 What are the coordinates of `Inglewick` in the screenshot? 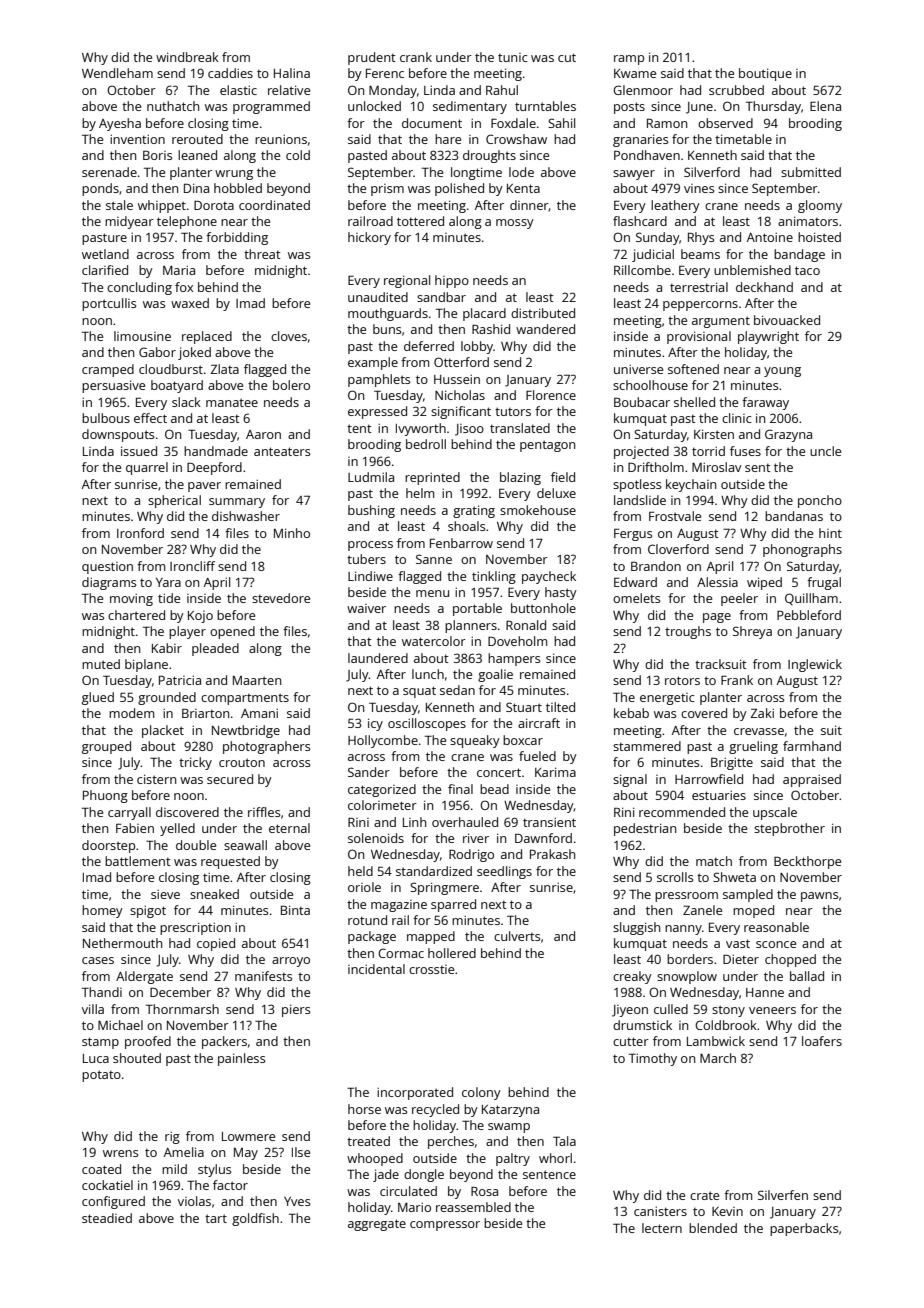 It's located at (815, 665).
